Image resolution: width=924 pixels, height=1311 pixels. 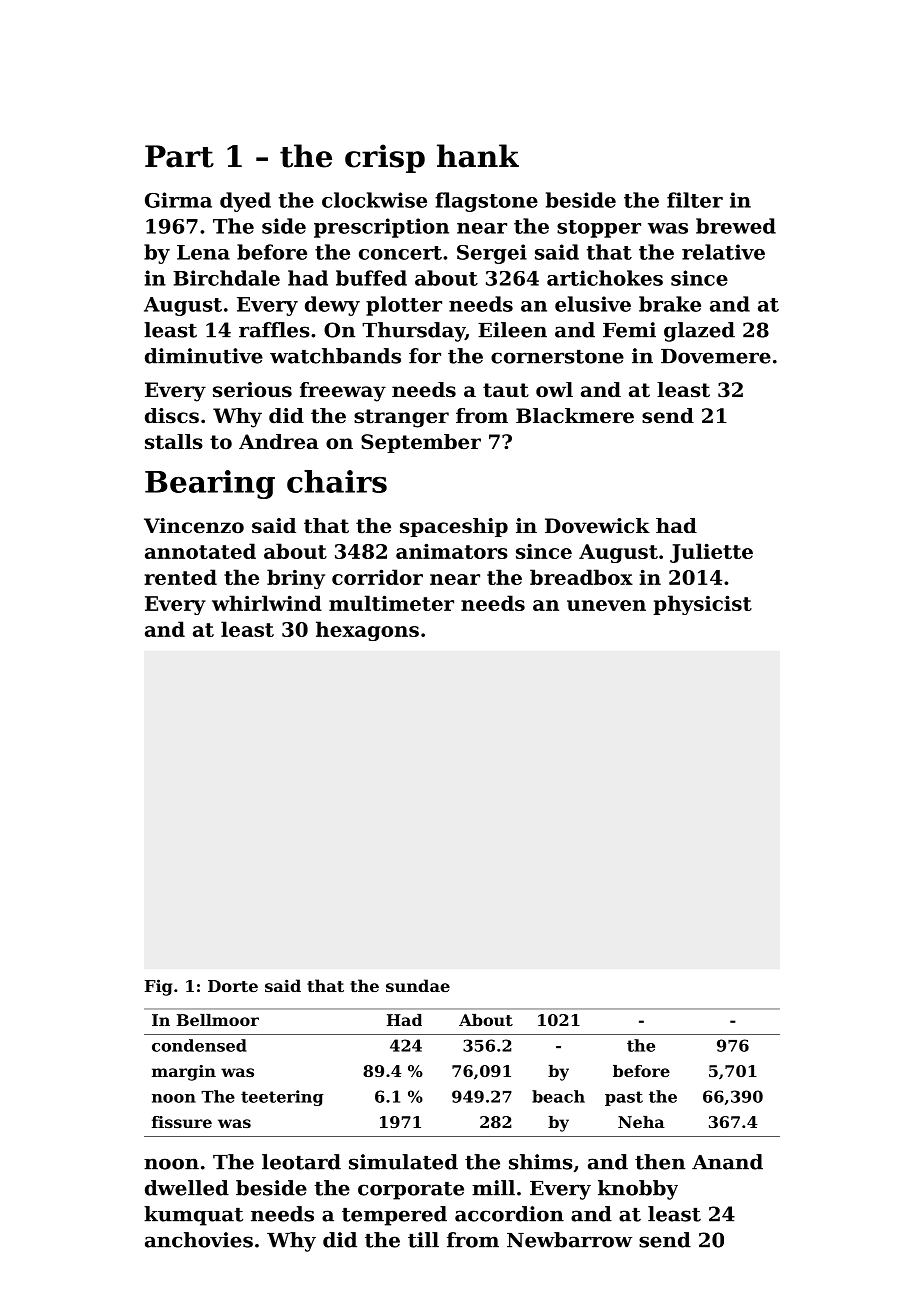 What do you see at coordinates (401, 418) in the screenshot?
I see `stranger` at bounding box center [401, 418].
